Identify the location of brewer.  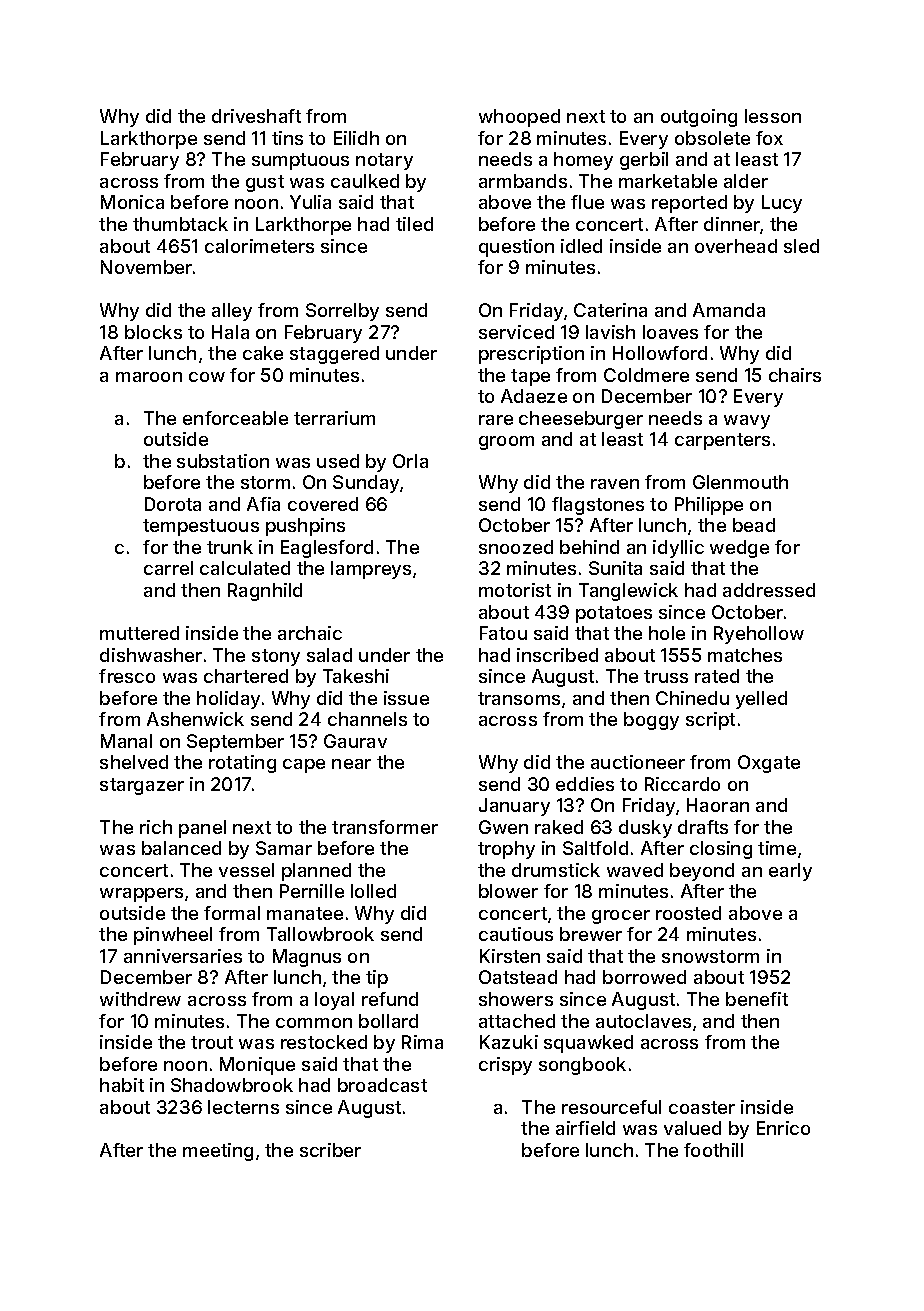
(591, 934).
